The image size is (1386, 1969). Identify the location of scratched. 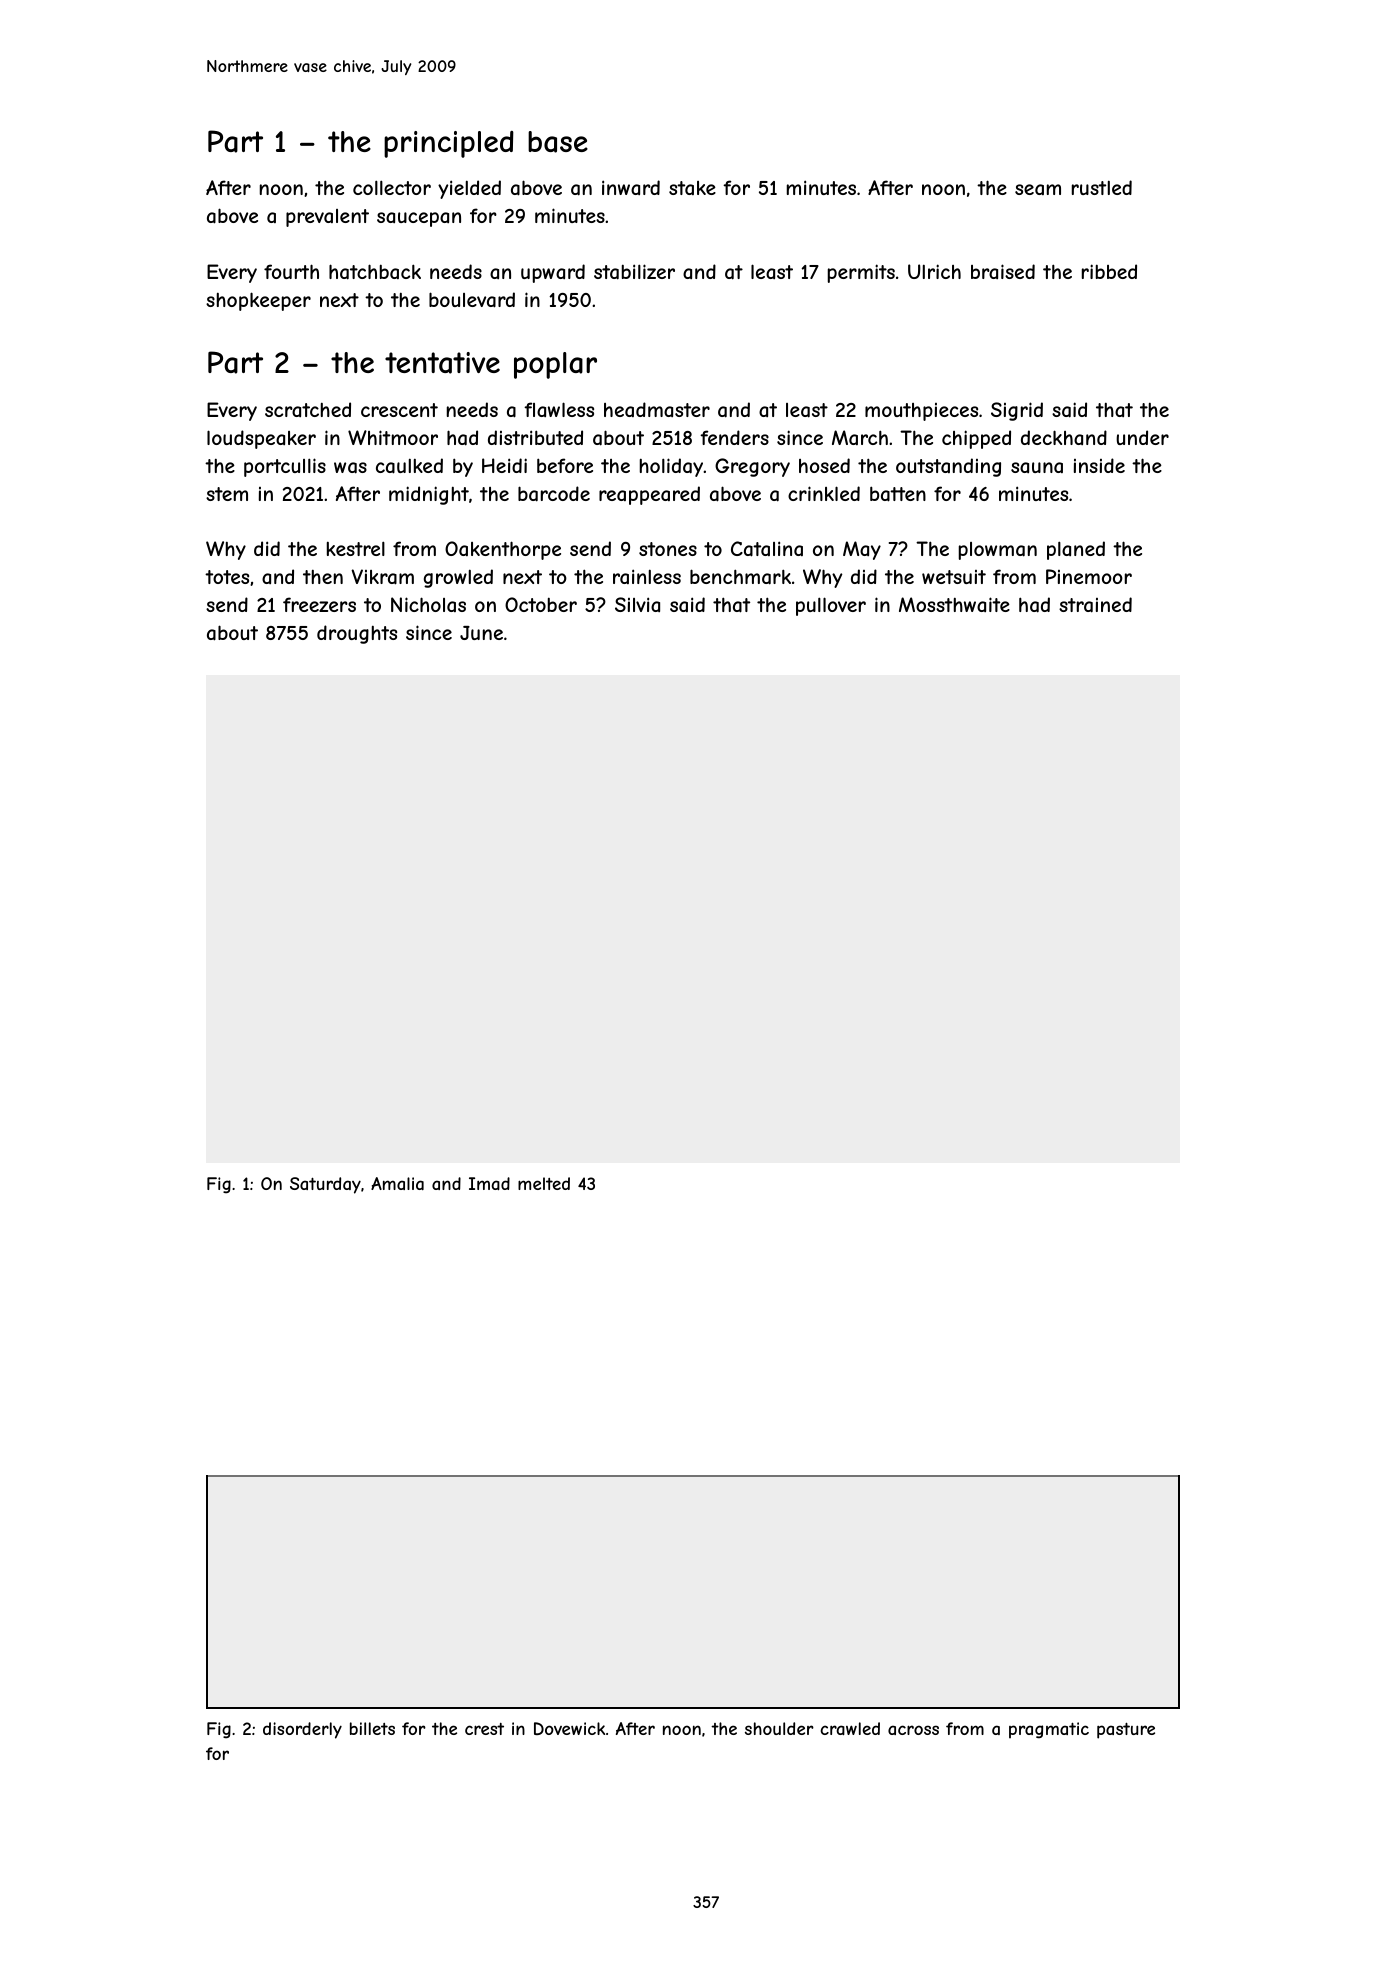
(308, 409).
